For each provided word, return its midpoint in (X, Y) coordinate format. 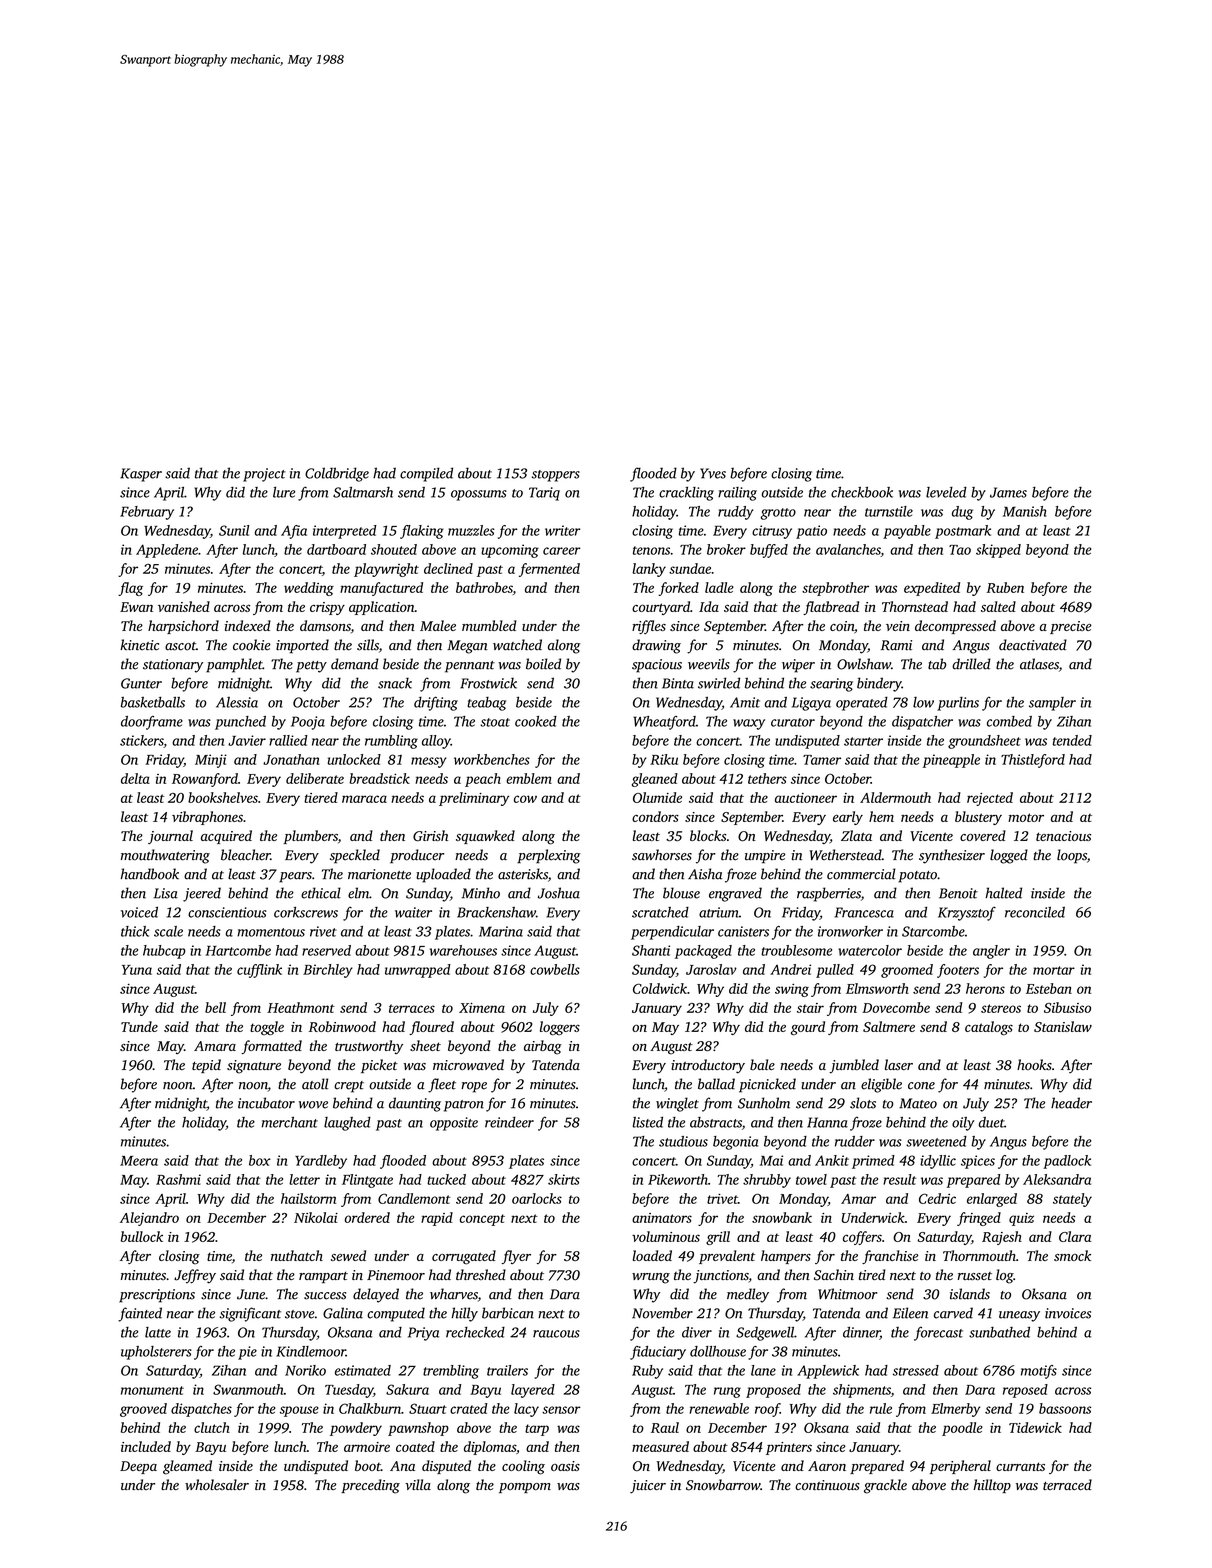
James (1008, 492)
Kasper (141, 475)
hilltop (992, 1486)
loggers (560, 1028)
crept (349, 1087)
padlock (1067, 1162)
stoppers (556, 476)
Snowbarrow (723, 1485)
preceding (370, 1486)
